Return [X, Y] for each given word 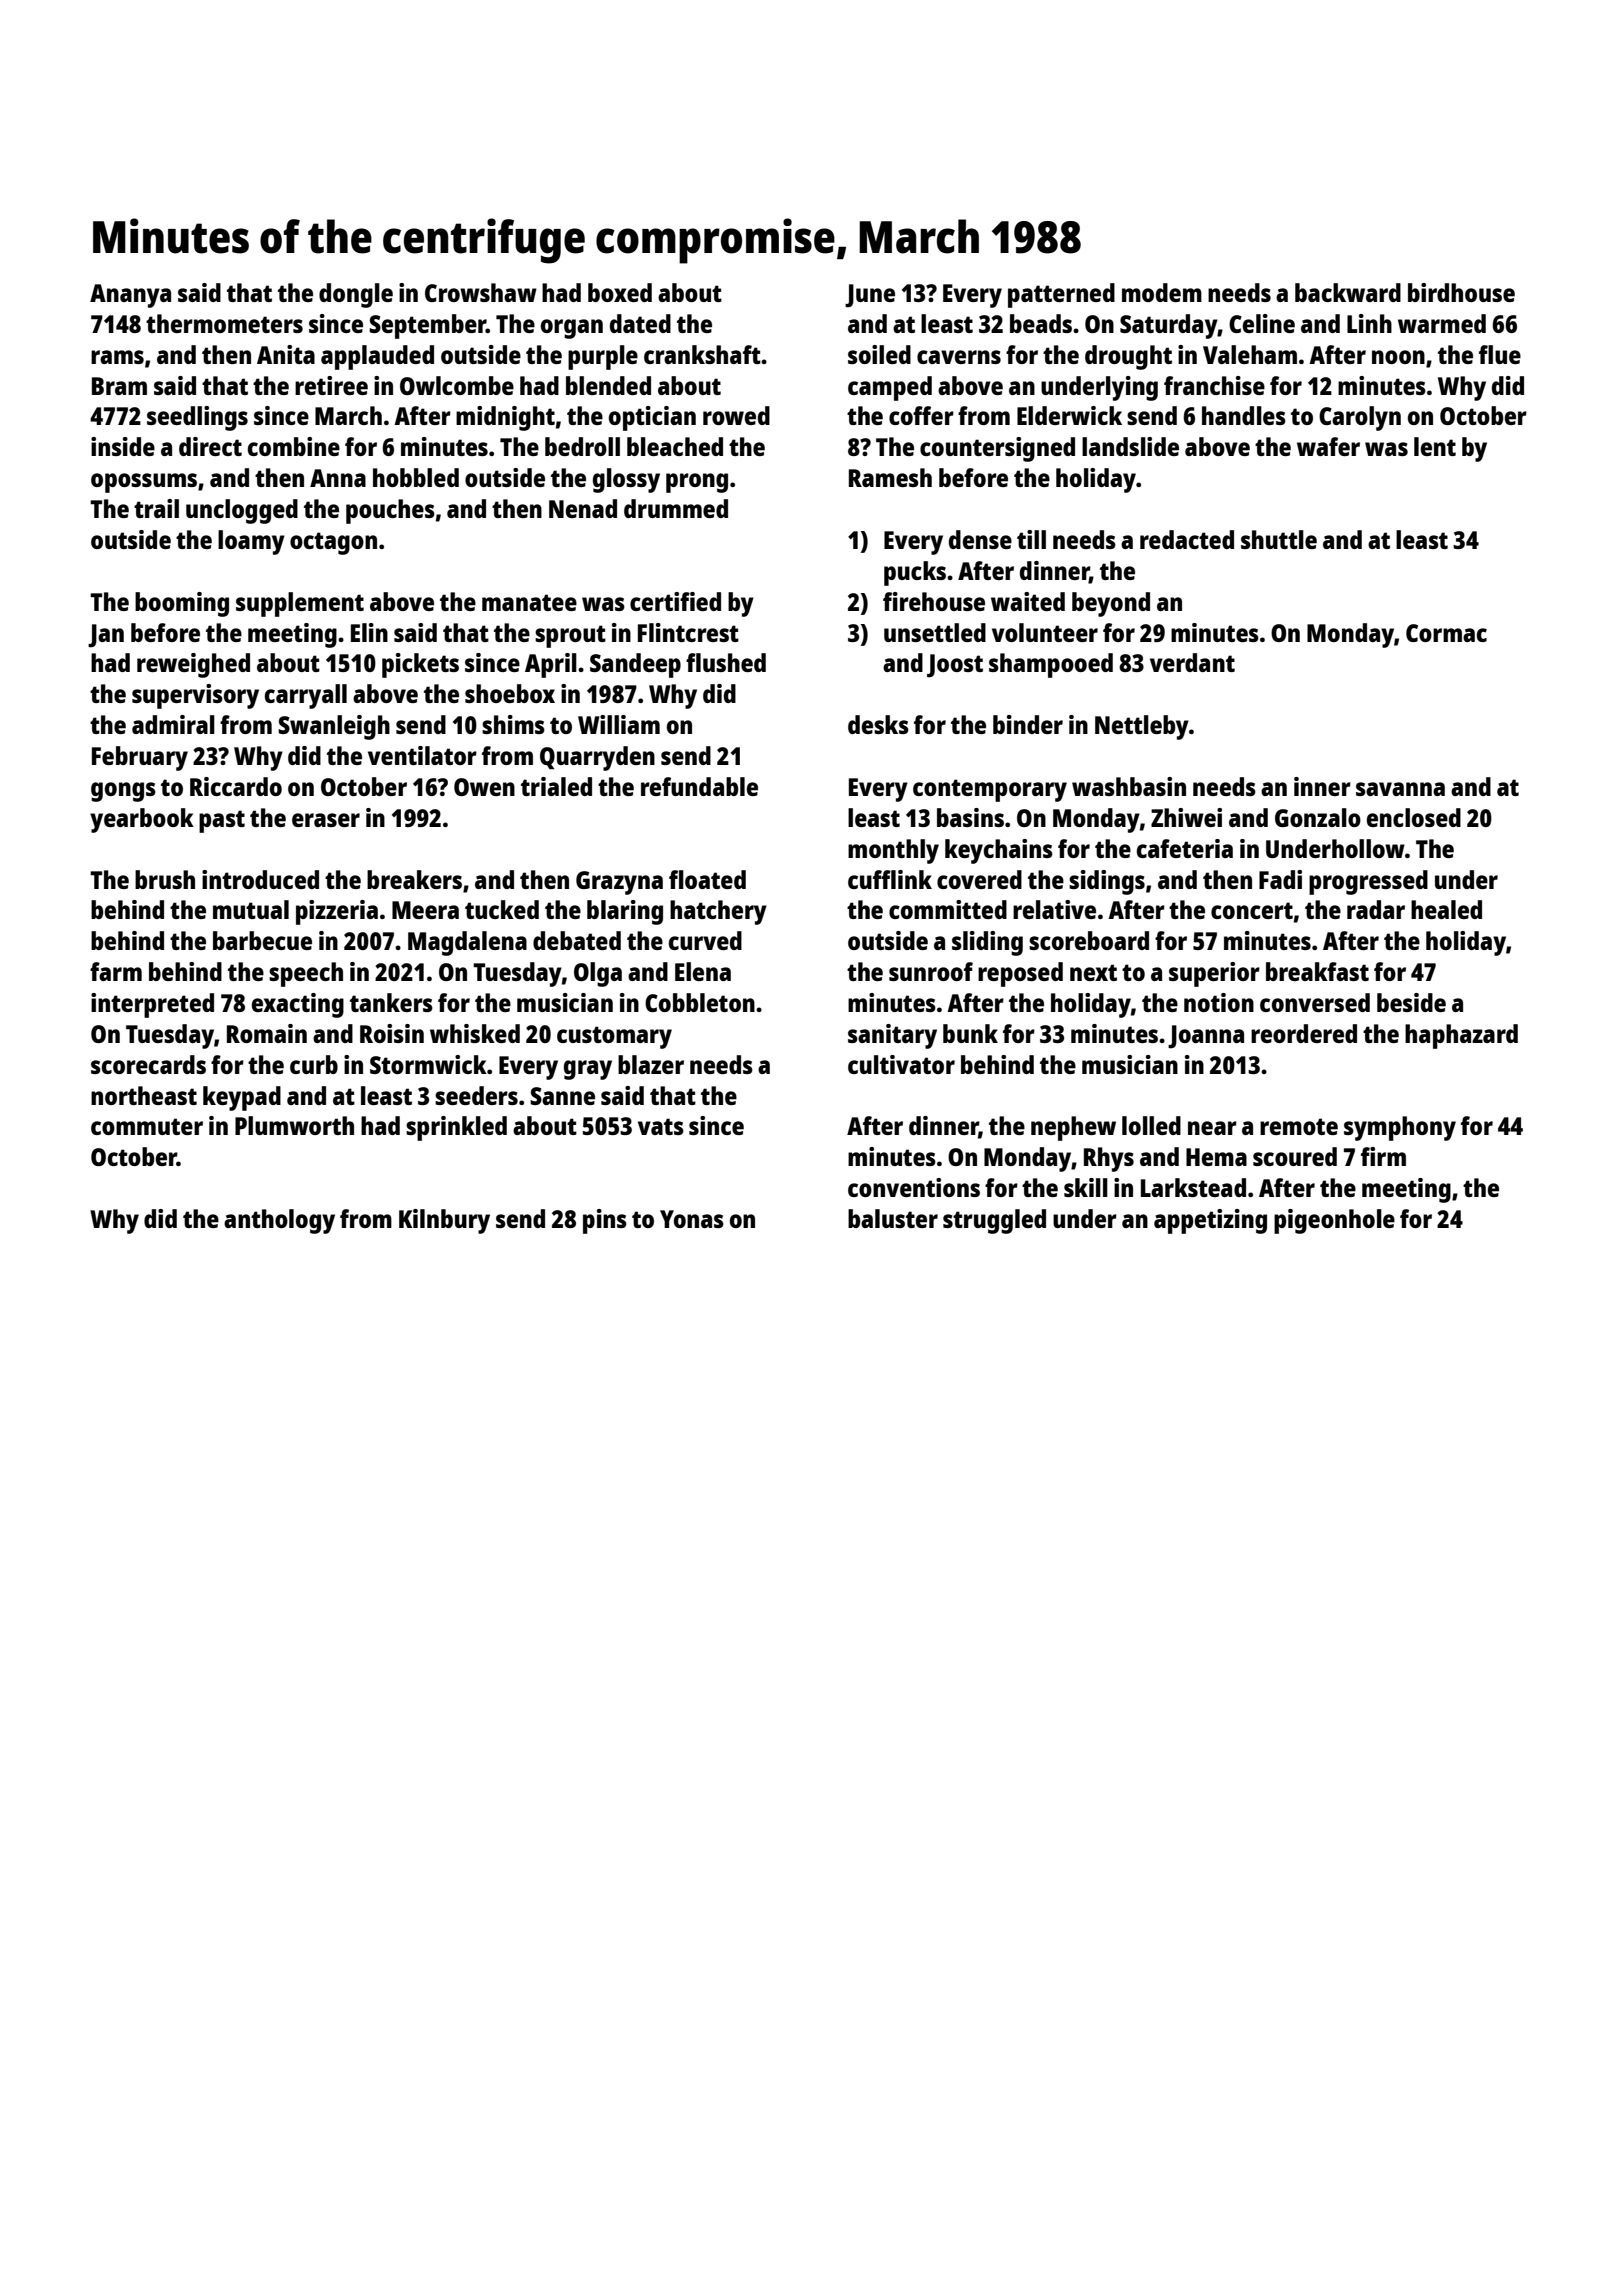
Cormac [1446, 633]
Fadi [1280, 879]
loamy [251, 542]
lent [1435, 446]
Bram [119, 386]
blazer [651, 1064]
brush [165, 879]
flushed [726, 662]
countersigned [997, 449]
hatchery [718, 912]
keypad [242, 1098]
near [1212, 1128]
